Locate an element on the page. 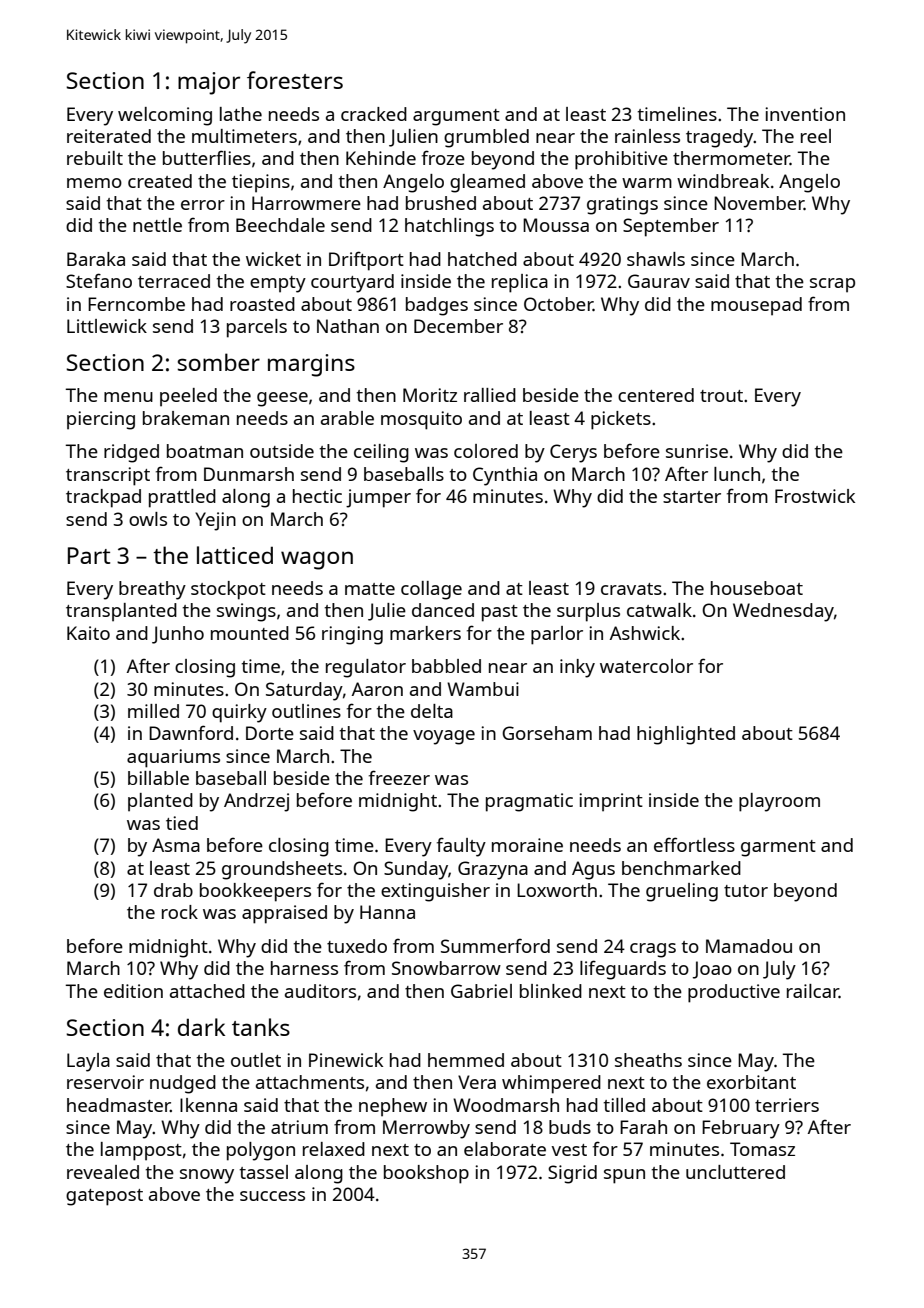 The image size is (924, 1308). swings is located at coordinates (246, 612).
